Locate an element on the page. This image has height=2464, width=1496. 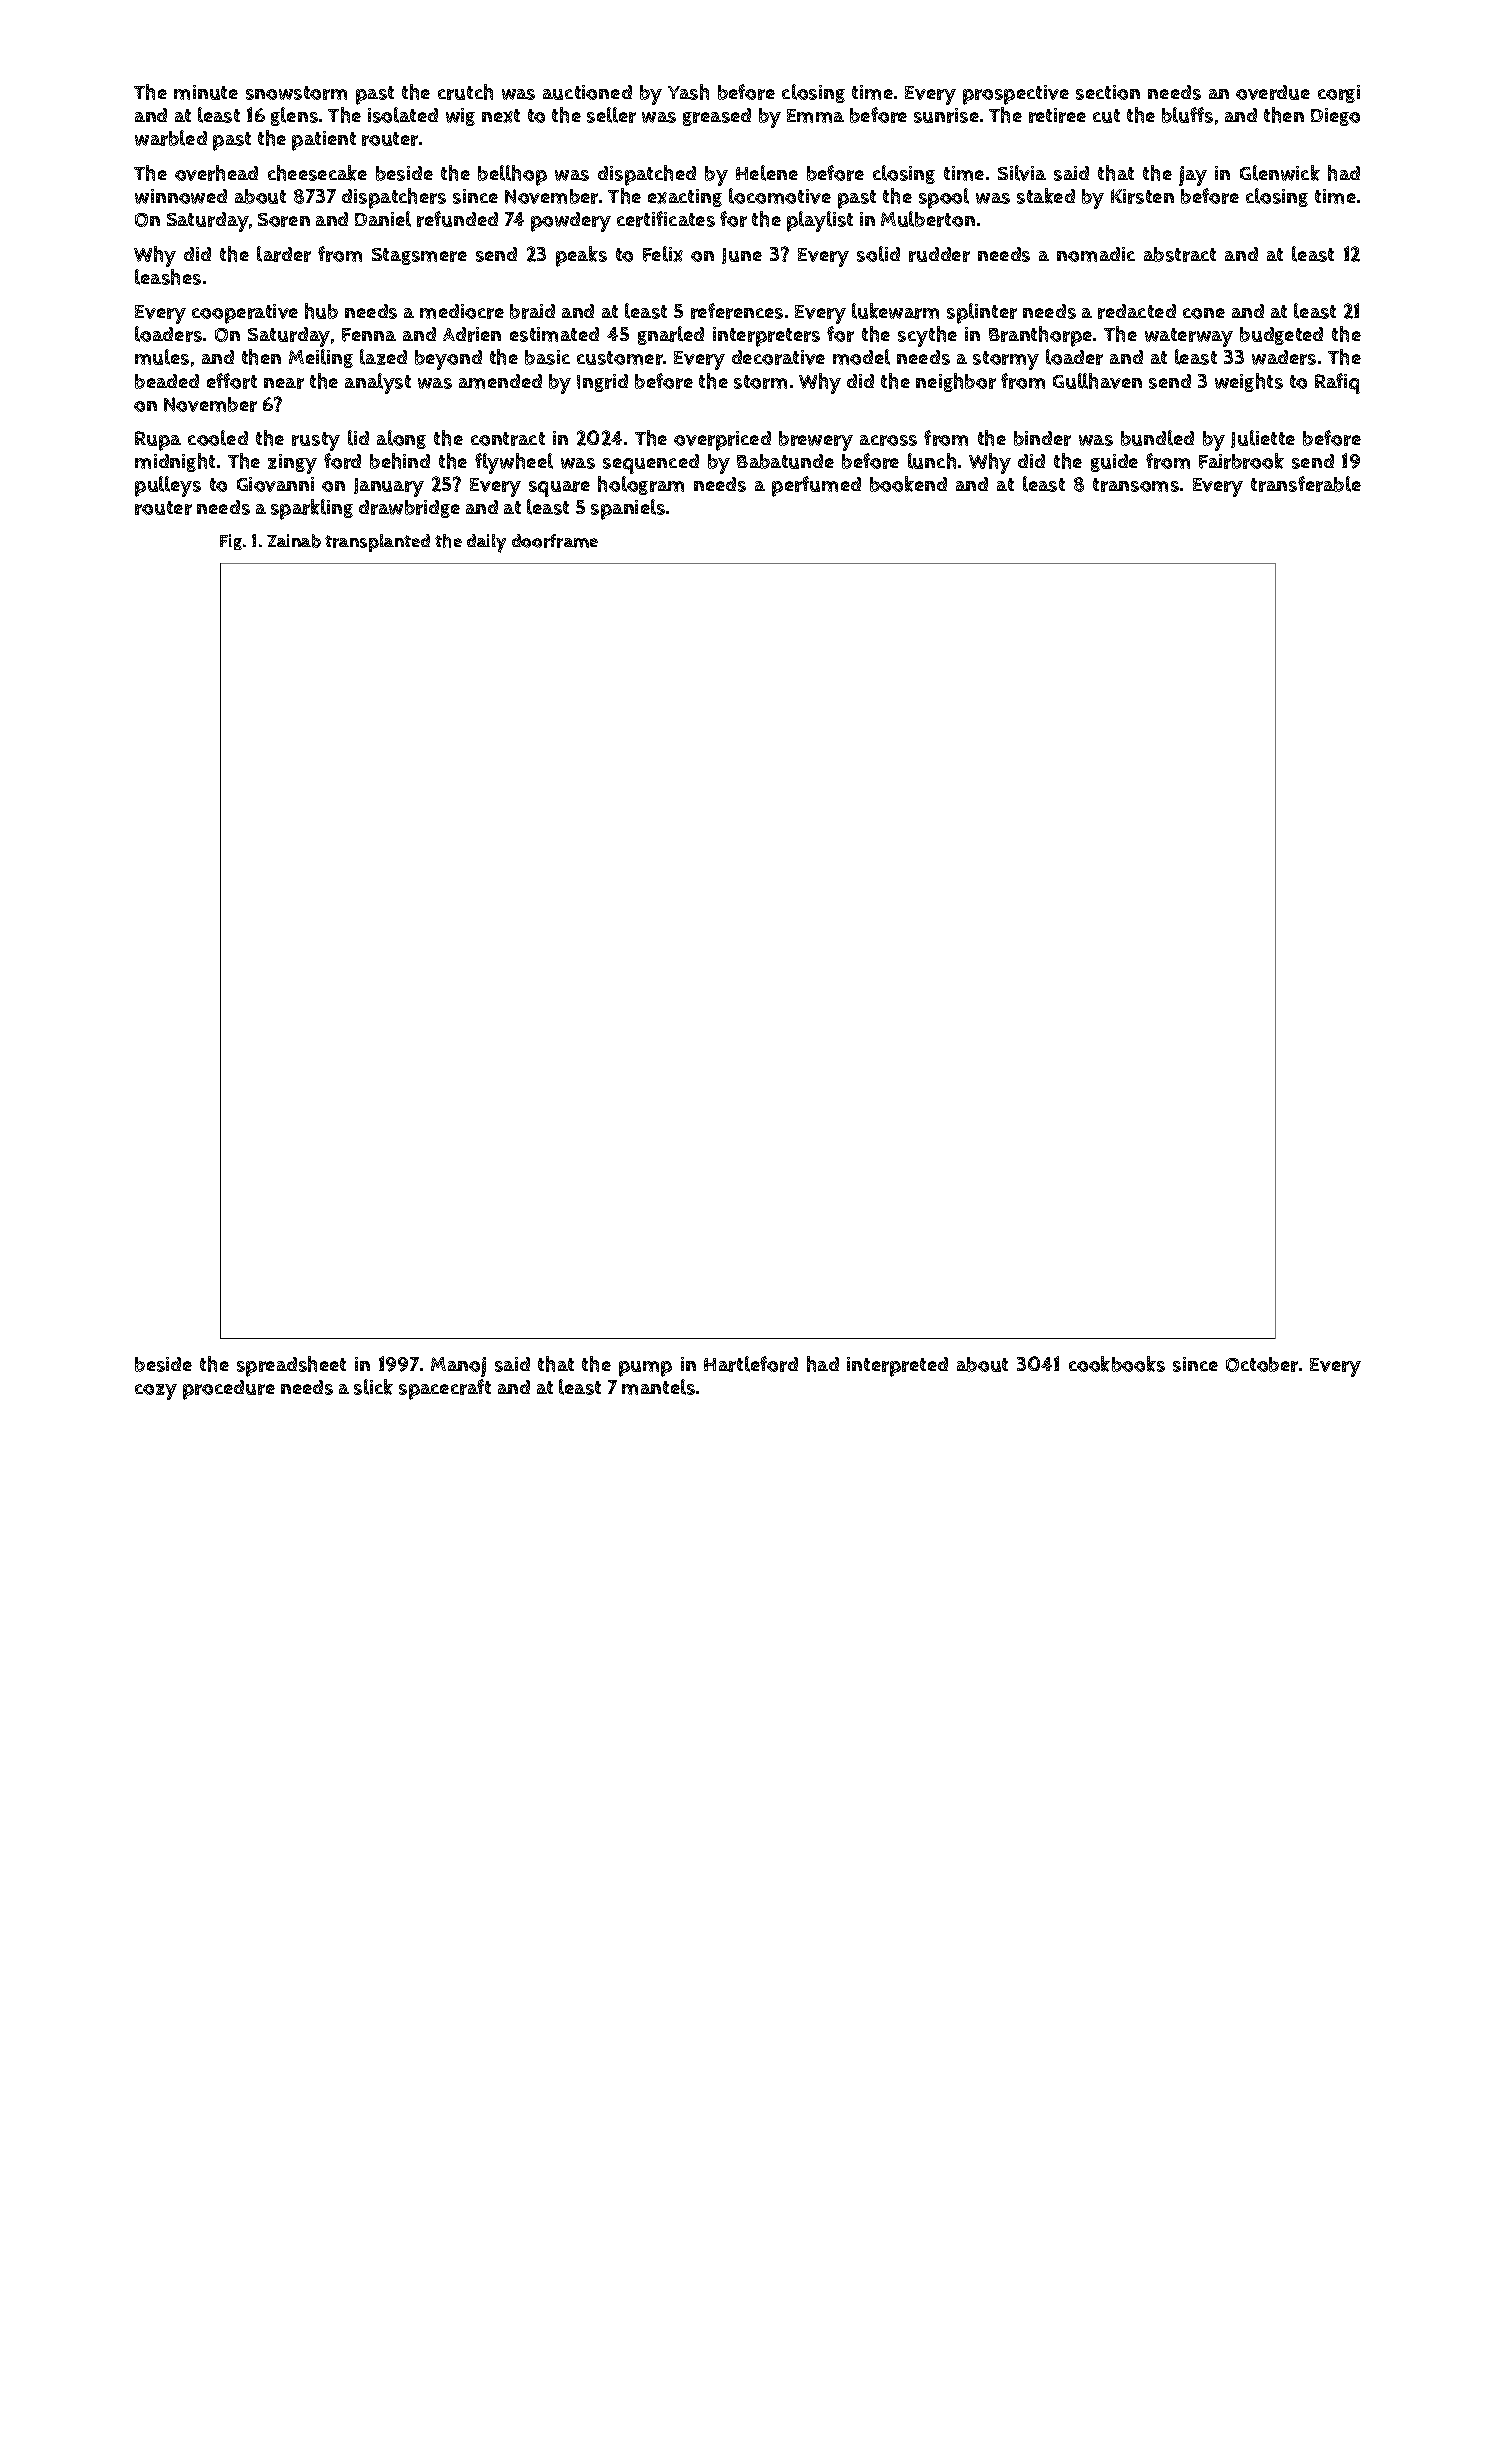
weights is located at coordinates (1249, 382).
